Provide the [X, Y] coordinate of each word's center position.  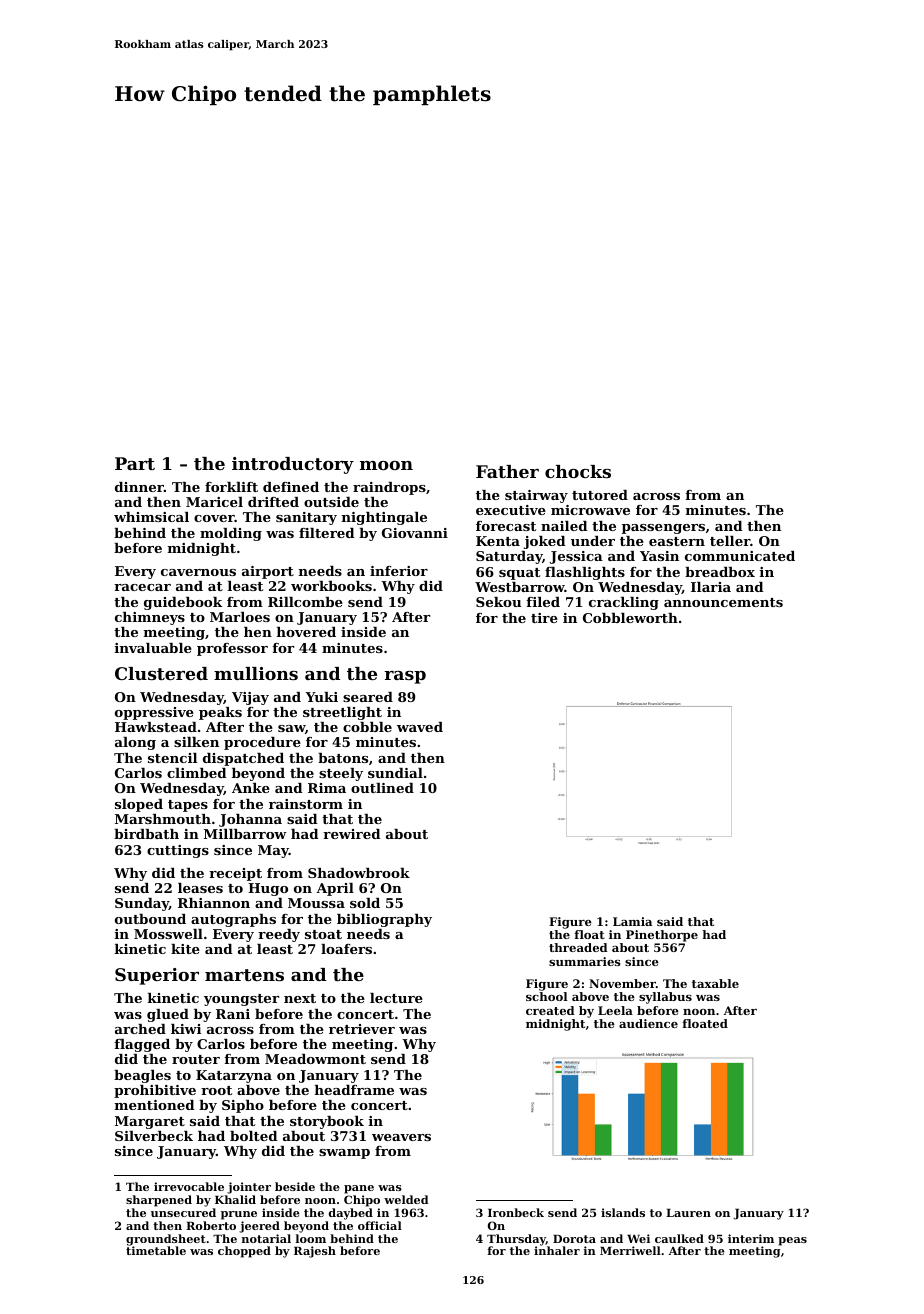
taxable [715, 983]
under [593, 541]
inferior [399, 571]
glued [168, 1015]
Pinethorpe [662, 936]
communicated [740, 556]
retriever [362, 1029]
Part [135, 463]
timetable [156, 1250]
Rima [327, 788]
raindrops [389, 488]
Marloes [240, 617]
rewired [351, 834]
